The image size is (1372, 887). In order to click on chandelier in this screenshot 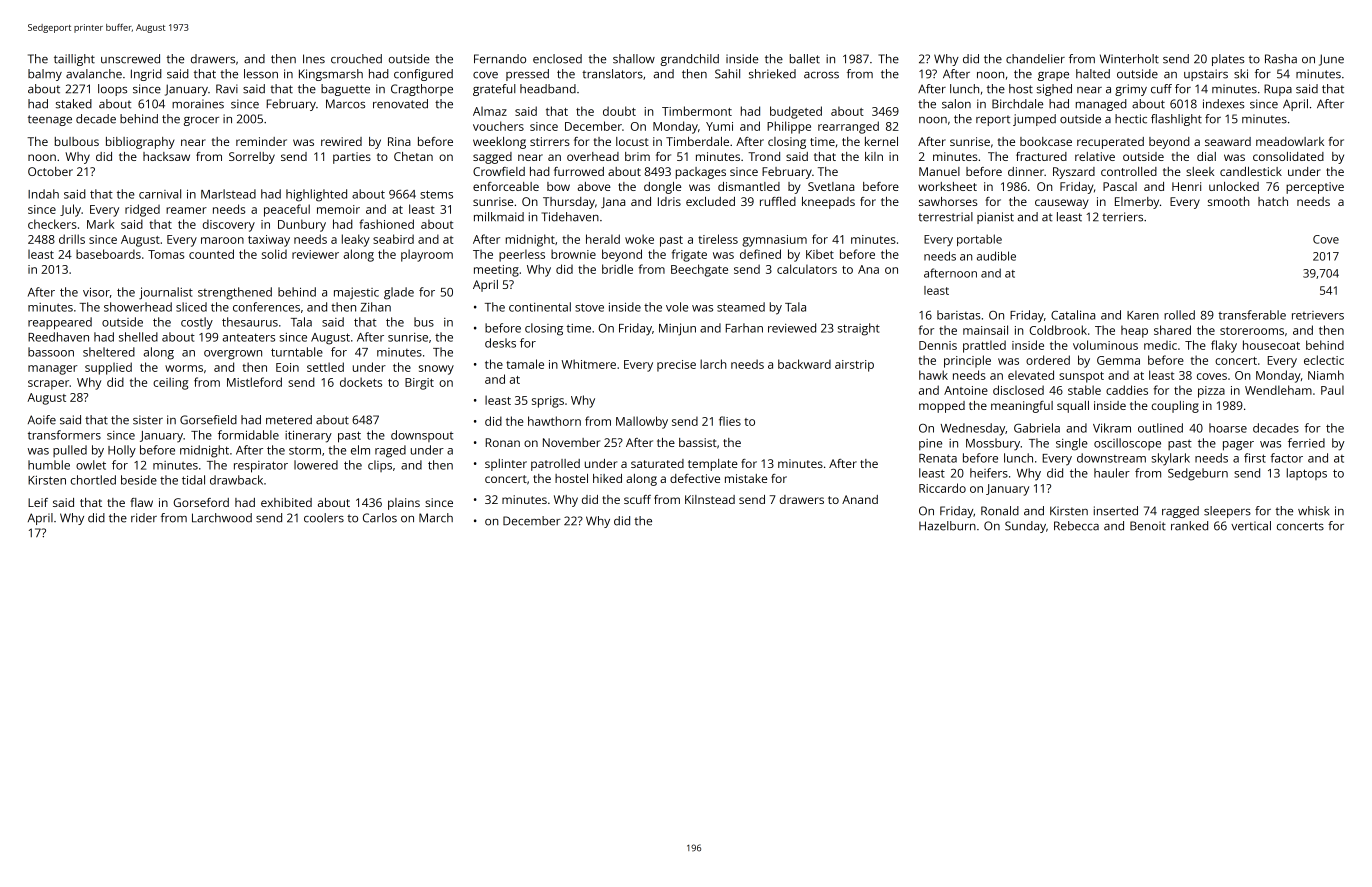, I will do `click(1035, 59)`.
